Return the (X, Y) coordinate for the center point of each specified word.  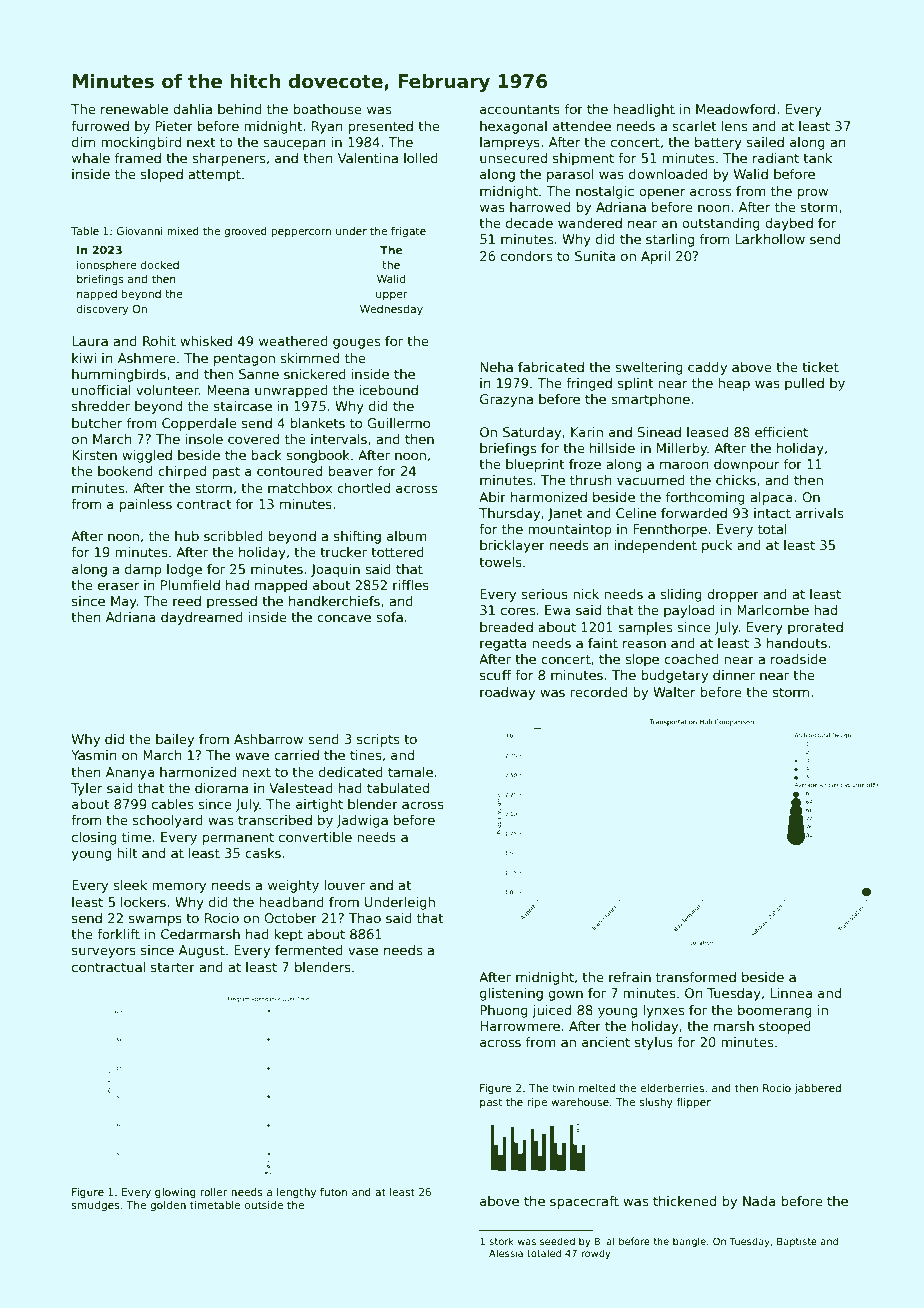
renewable (134, 109)
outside (264, 1205)
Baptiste (797, 1242)
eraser (119, 586)
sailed (765, 142)
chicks (736, 480)
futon (333, 1192)
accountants (520, 109)
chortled (363, 488)
